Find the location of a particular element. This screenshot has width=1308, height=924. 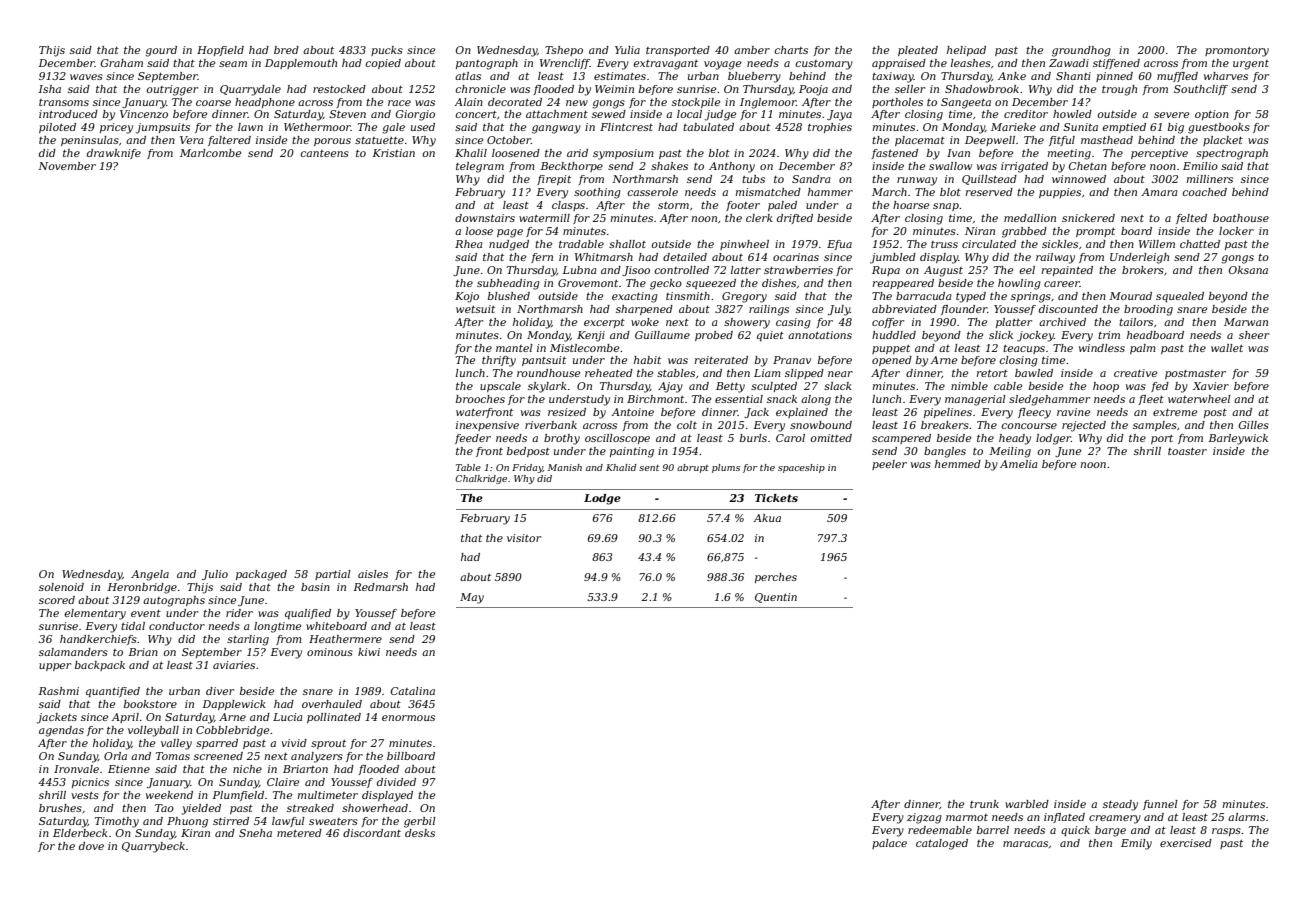

Plumfield is located at coordinates (238, 796).
